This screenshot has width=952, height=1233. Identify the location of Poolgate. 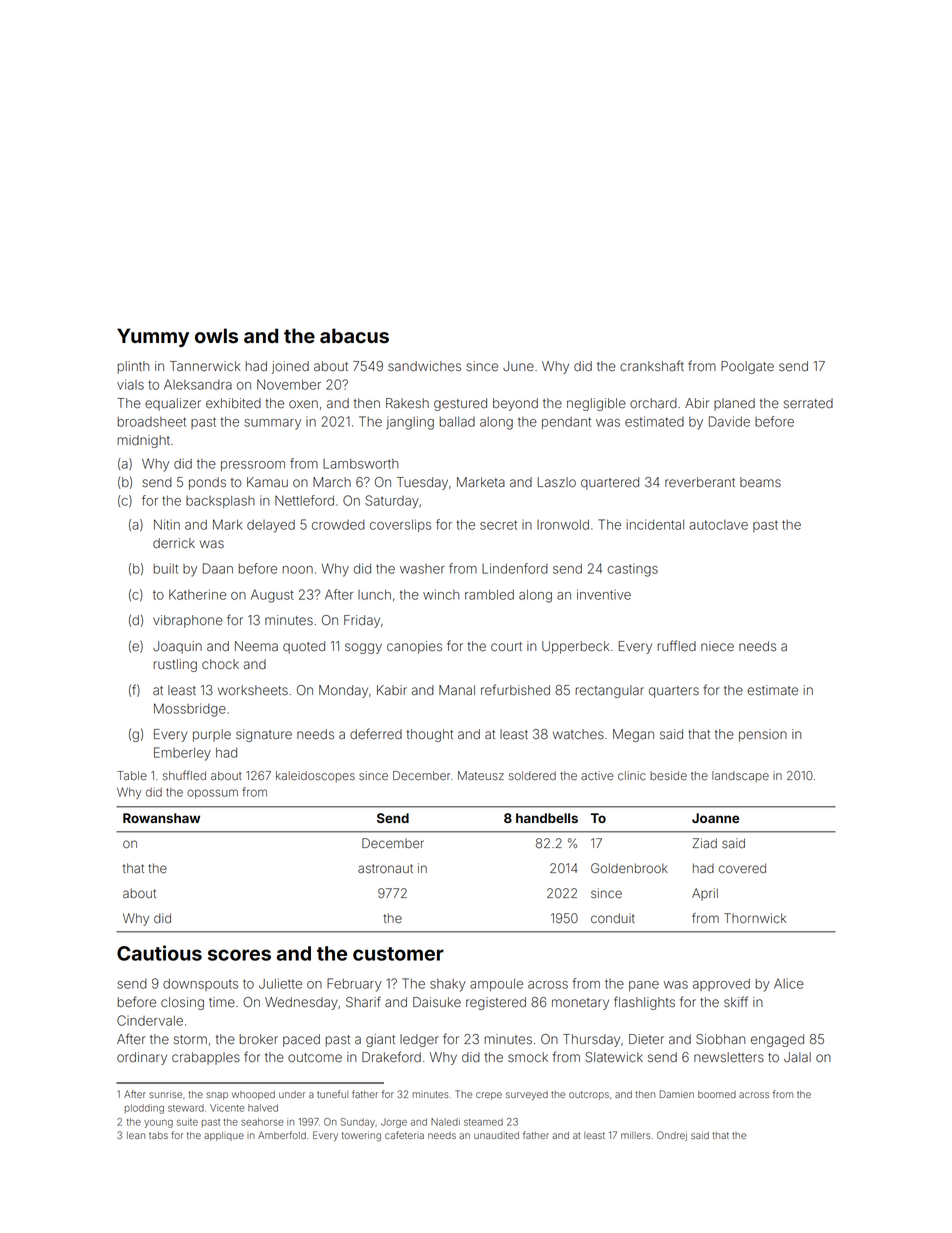
(747, 367).
